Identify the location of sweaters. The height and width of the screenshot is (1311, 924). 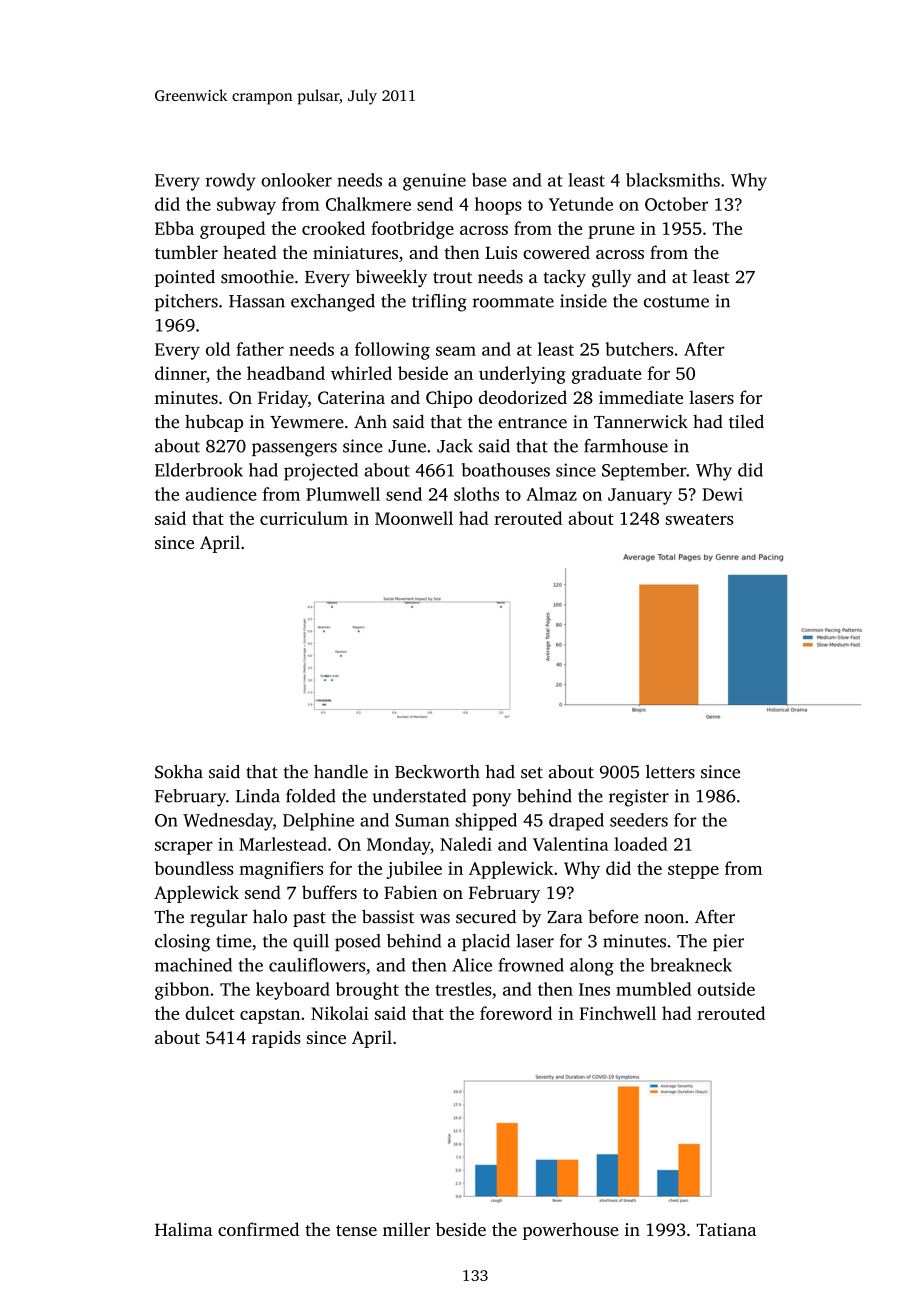
(699, 519).
